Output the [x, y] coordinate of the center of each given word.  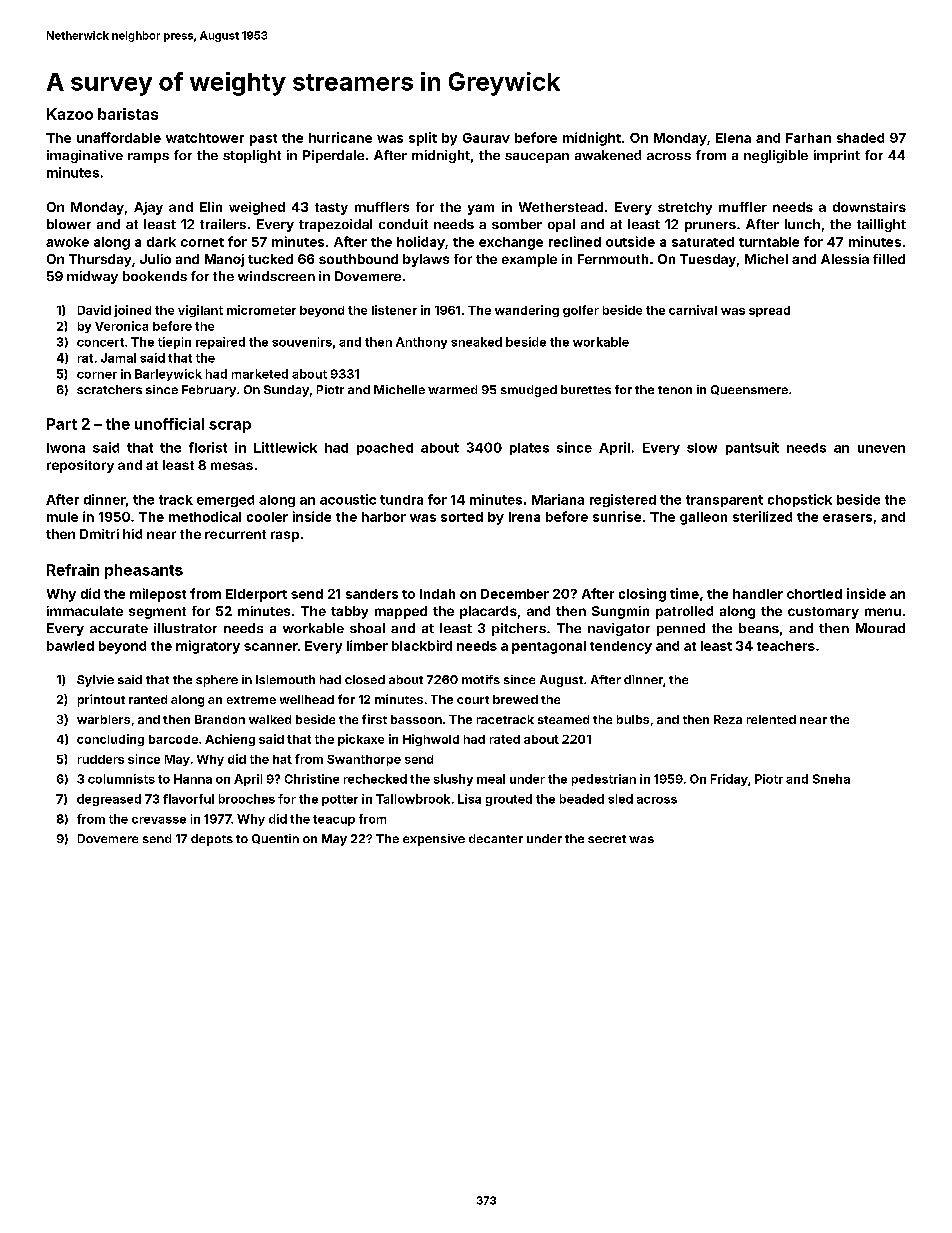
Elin [211, 207]
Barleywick [168, 375]
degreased [109, 800]
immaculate [85, 611]
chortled [814, 594]
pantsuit [752, 448]
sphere [217, 681]
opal [561, 225]
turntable [769, 242]
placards [488, 612]
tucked [270, 259]
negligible [776, 156]
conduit [403, 224]
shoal [367, 628]
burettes [586, 389]
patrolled [684, 612]
